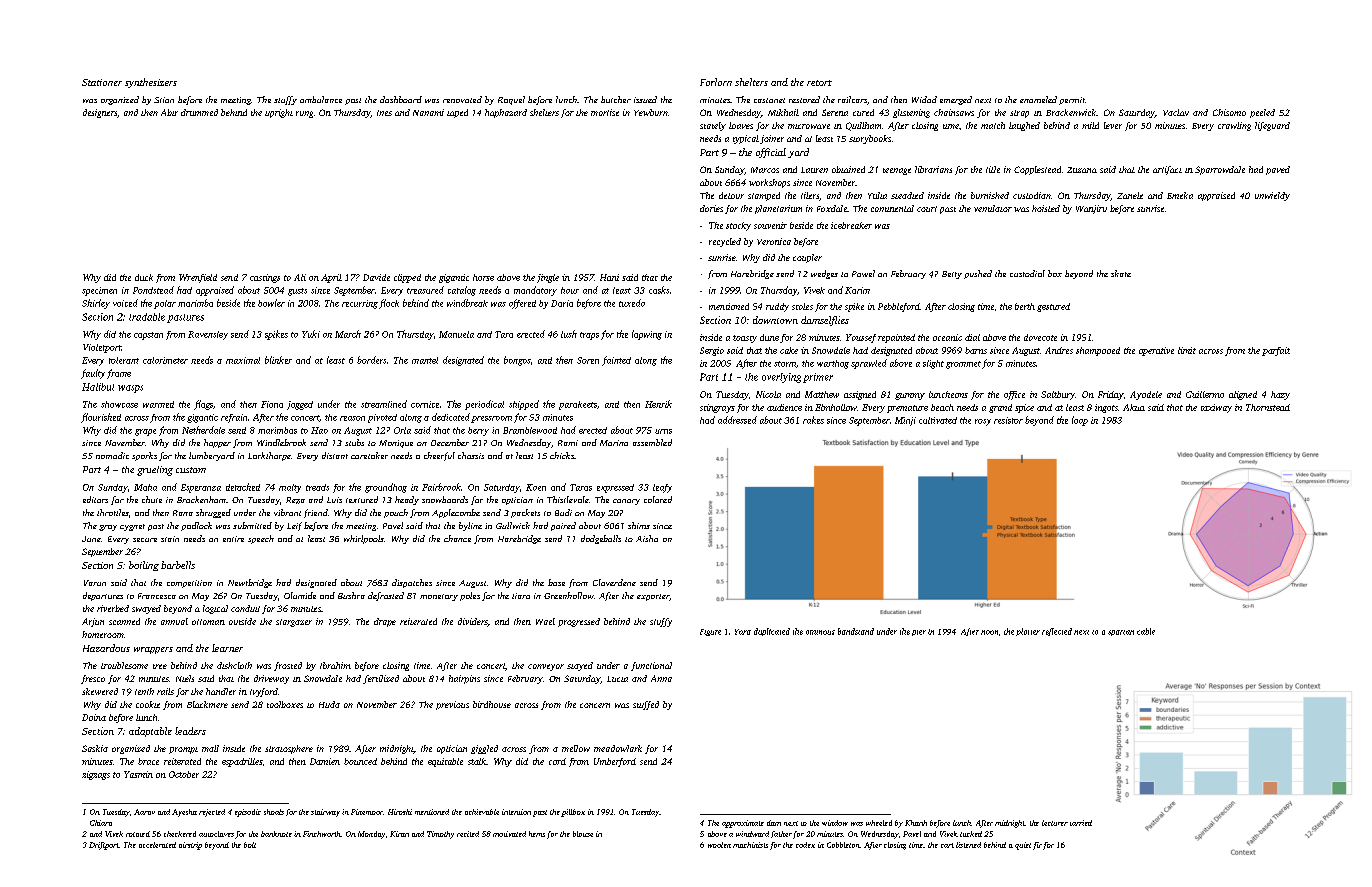 The width and height of the screenshot is (1372, 887). What do you see at coordinates (190, 846) in the screenshot?
I see `airstrip` at bounding box center [190, 846].
